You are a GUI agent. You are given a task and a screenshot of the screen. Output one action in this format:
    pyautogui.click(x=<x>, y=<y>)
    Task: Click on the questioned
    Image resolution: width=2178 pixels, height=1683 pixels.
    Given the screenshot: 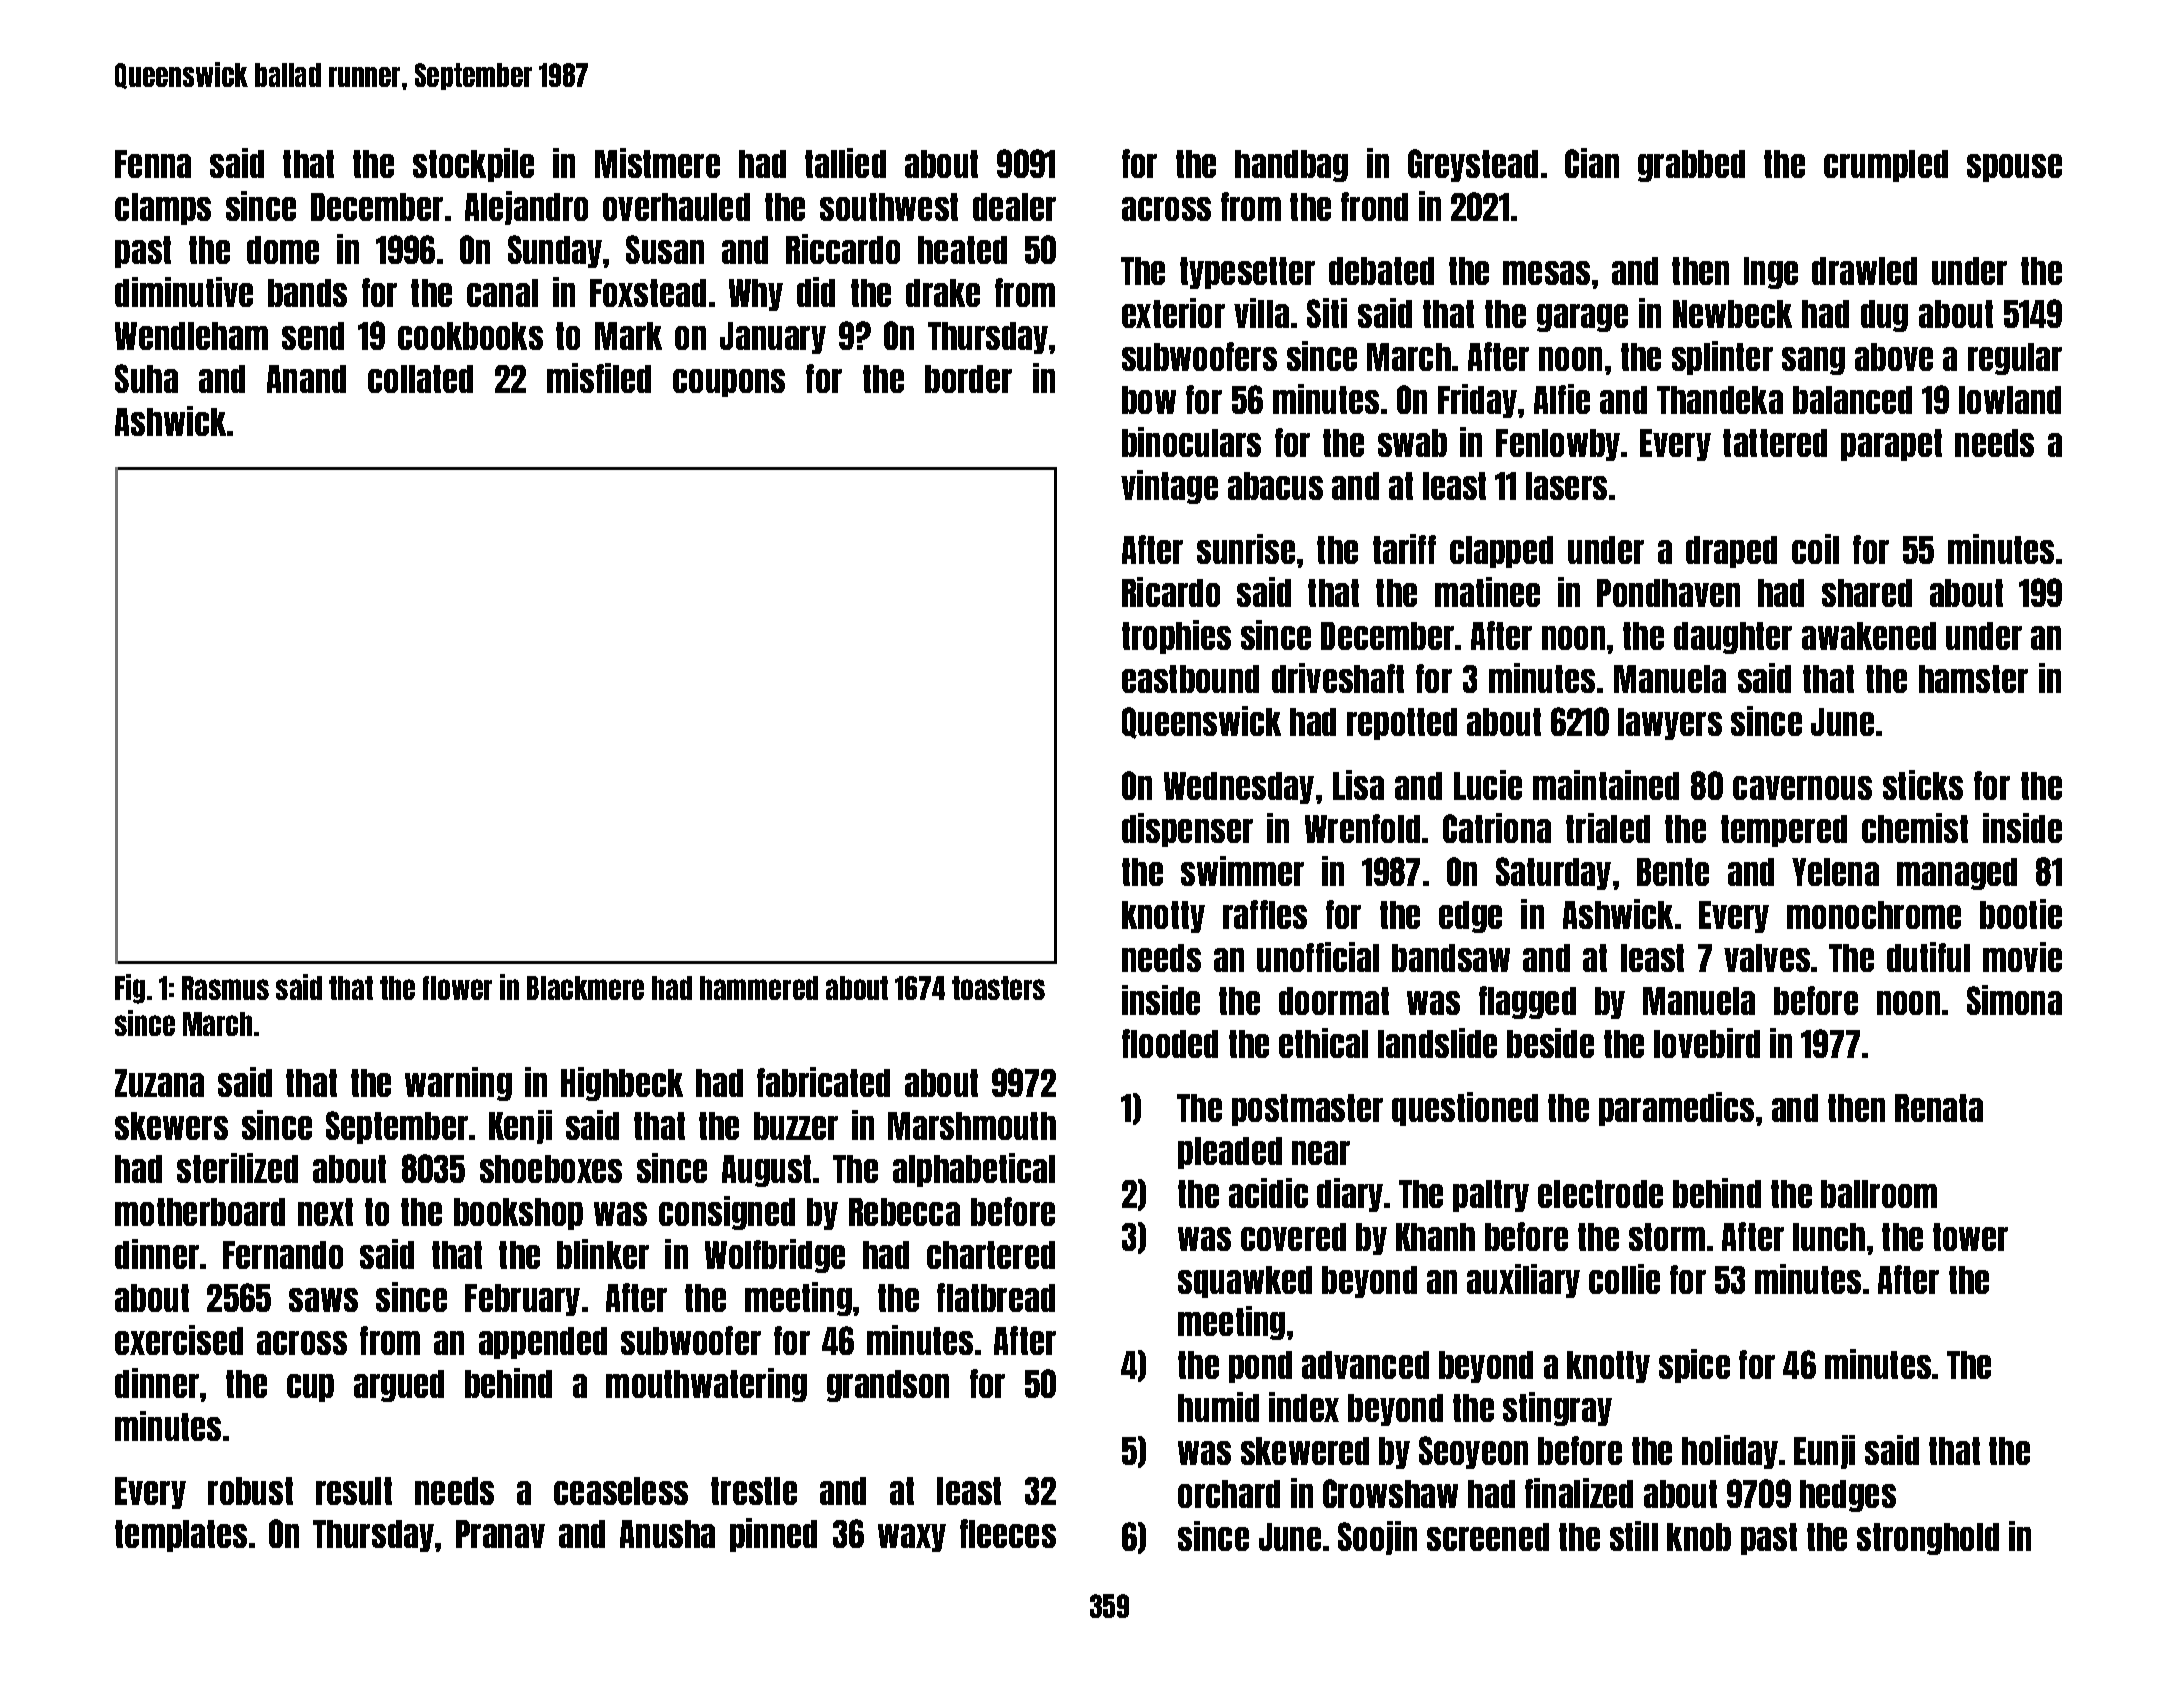 What is the action you would take?
    pyautogui.click(x=1465, y=1109)
